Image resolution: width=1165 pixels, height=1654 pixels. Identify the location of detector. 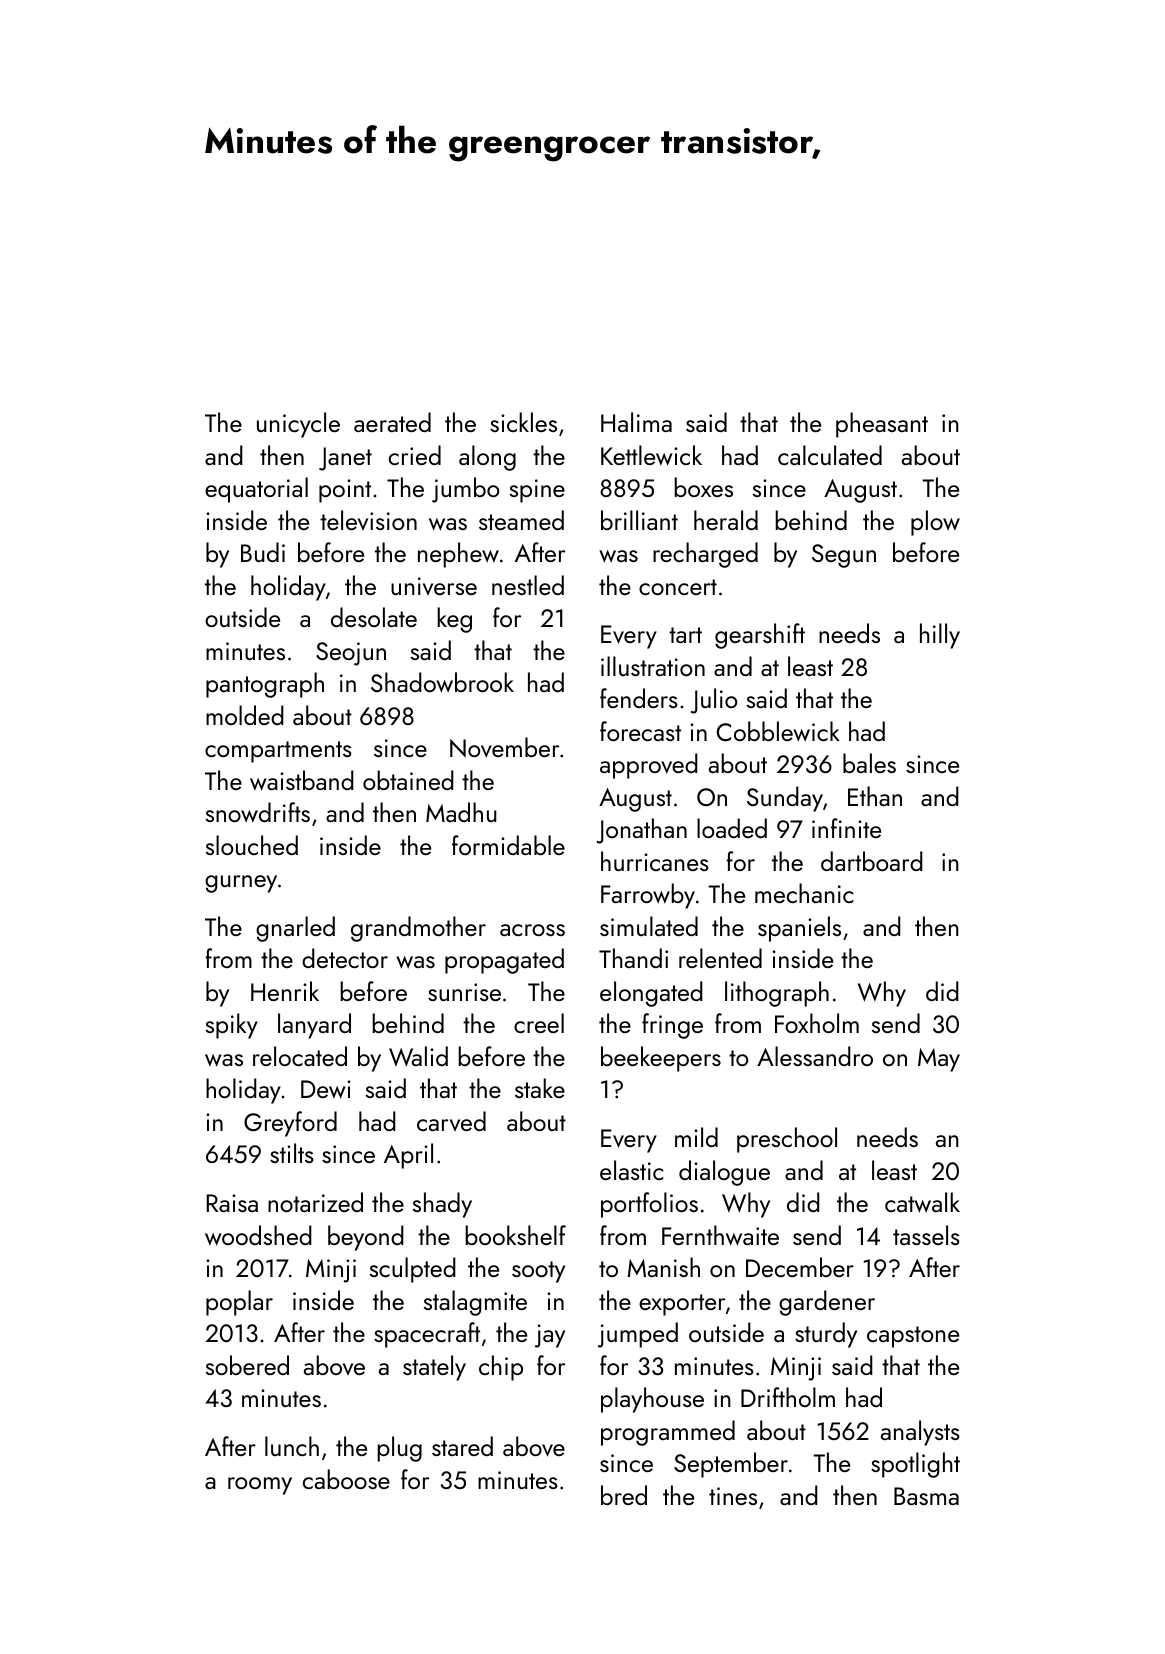
(345, 958).
